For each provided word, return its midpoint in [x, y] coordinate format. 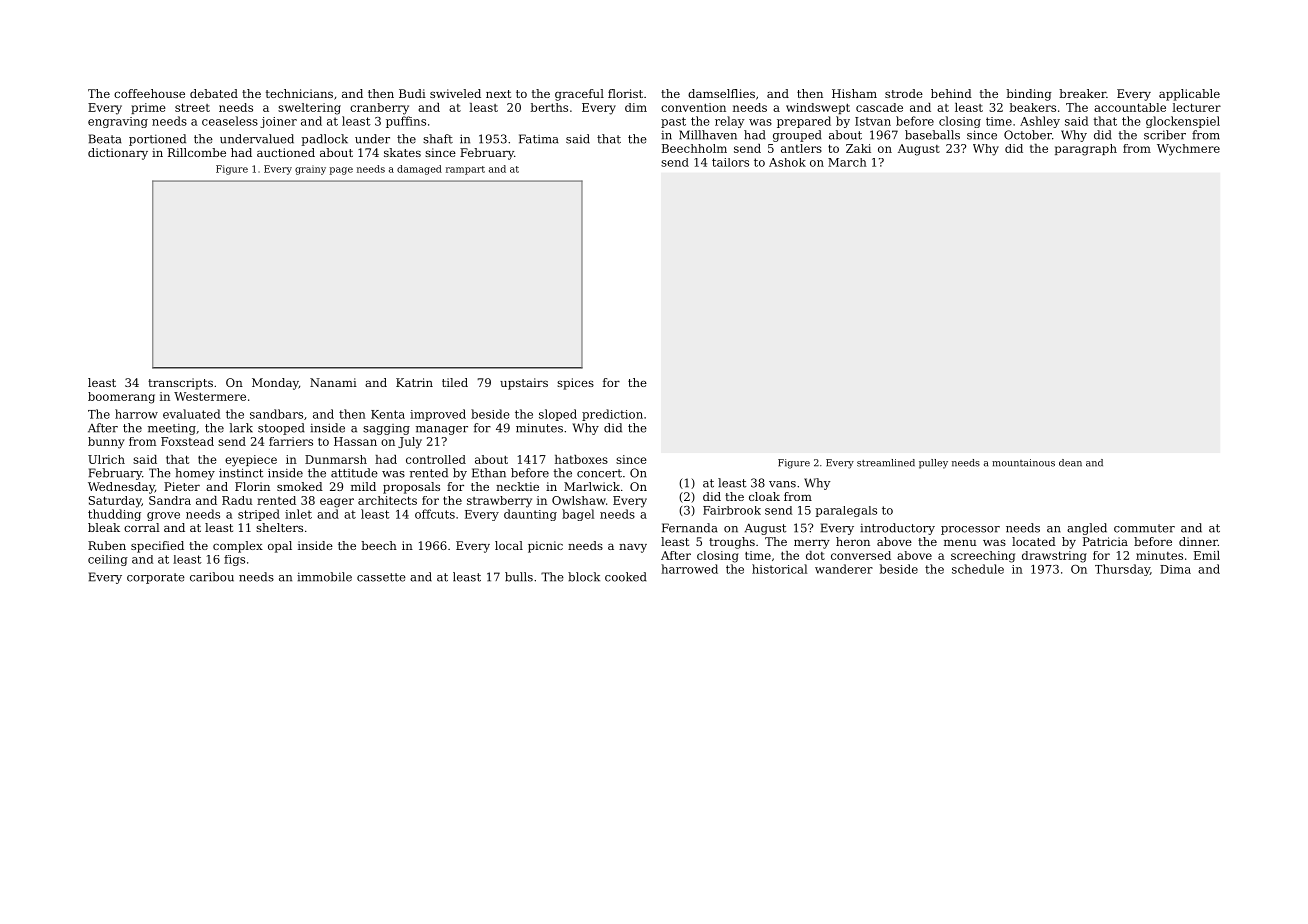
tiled [455, 382]
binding [1029, 95]
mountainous [1023, 463]
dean [1070, 463]
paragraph [1086, 150]
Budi [412, 93]
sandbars [276, 414]
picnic [545, 547]
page [341, 171]
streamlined [886, 463]
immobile [324, 577]
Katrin [414, 382]
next [498, 94]
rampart [465, 170]
